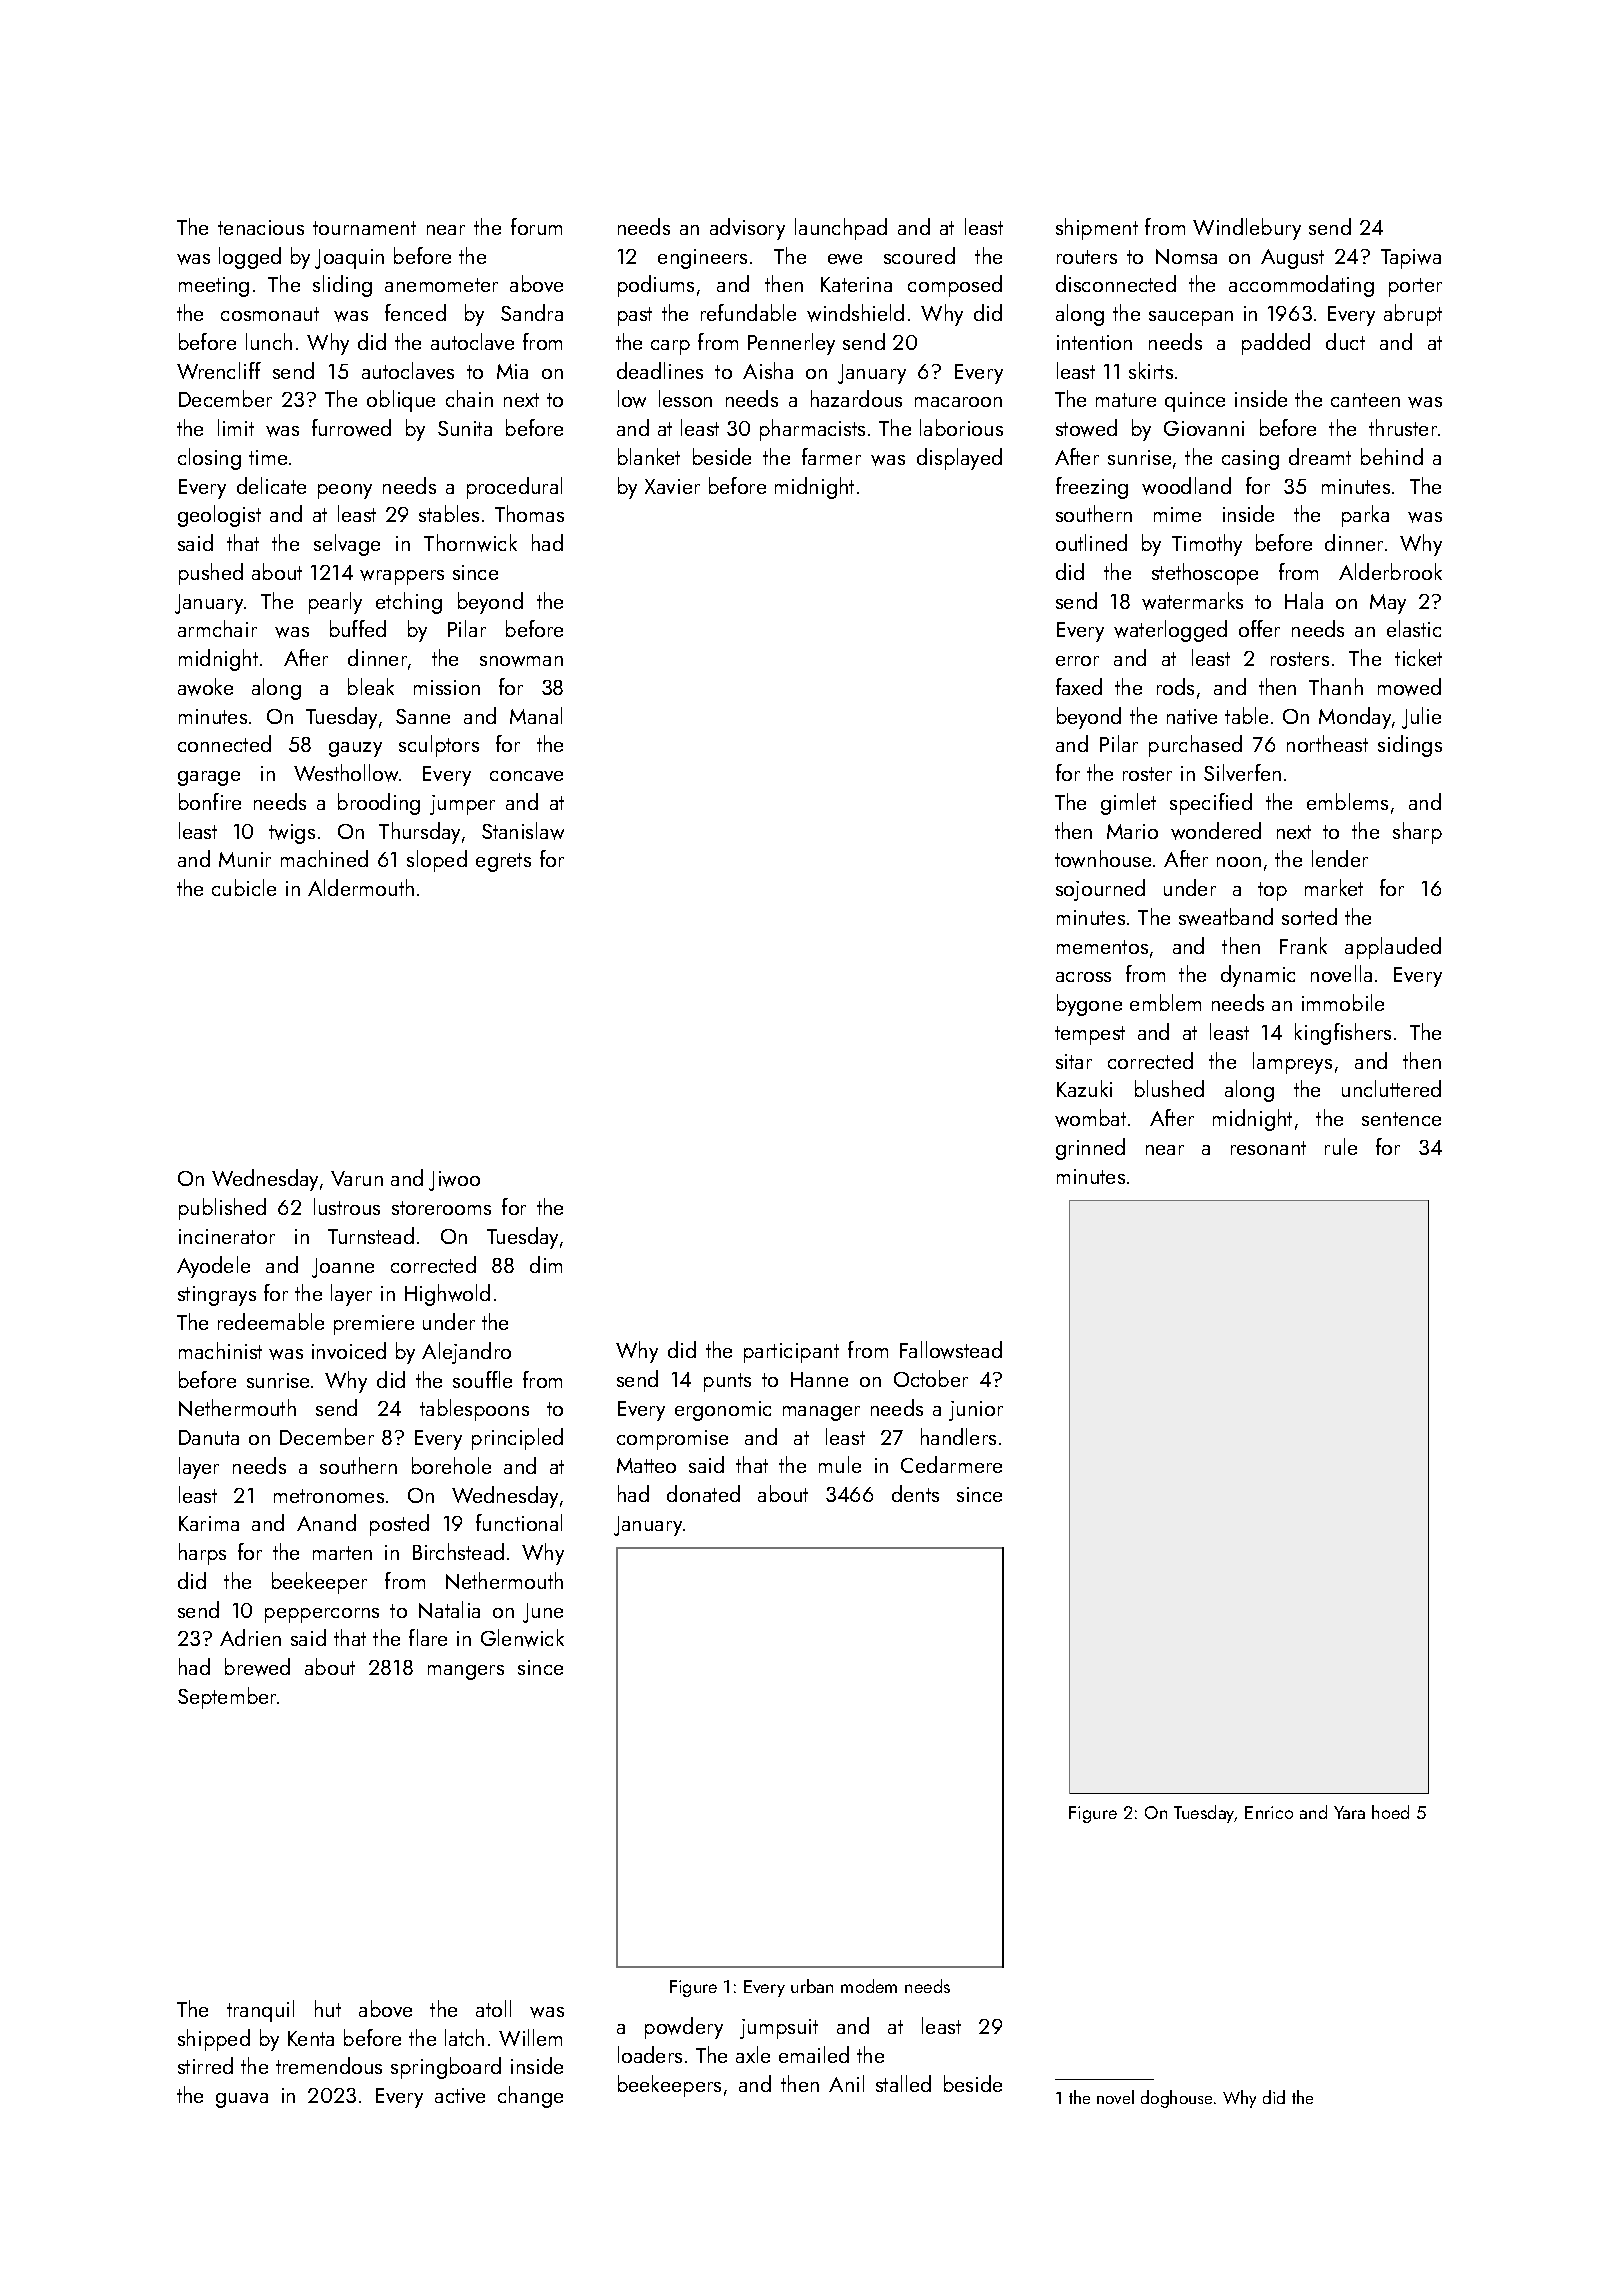 Image resolution: width=1620 pixels, height=2292 pixels. What do you see at coordinates (261, 227) in the document?
I see `tenacious` at bounding box center [261, 227].
